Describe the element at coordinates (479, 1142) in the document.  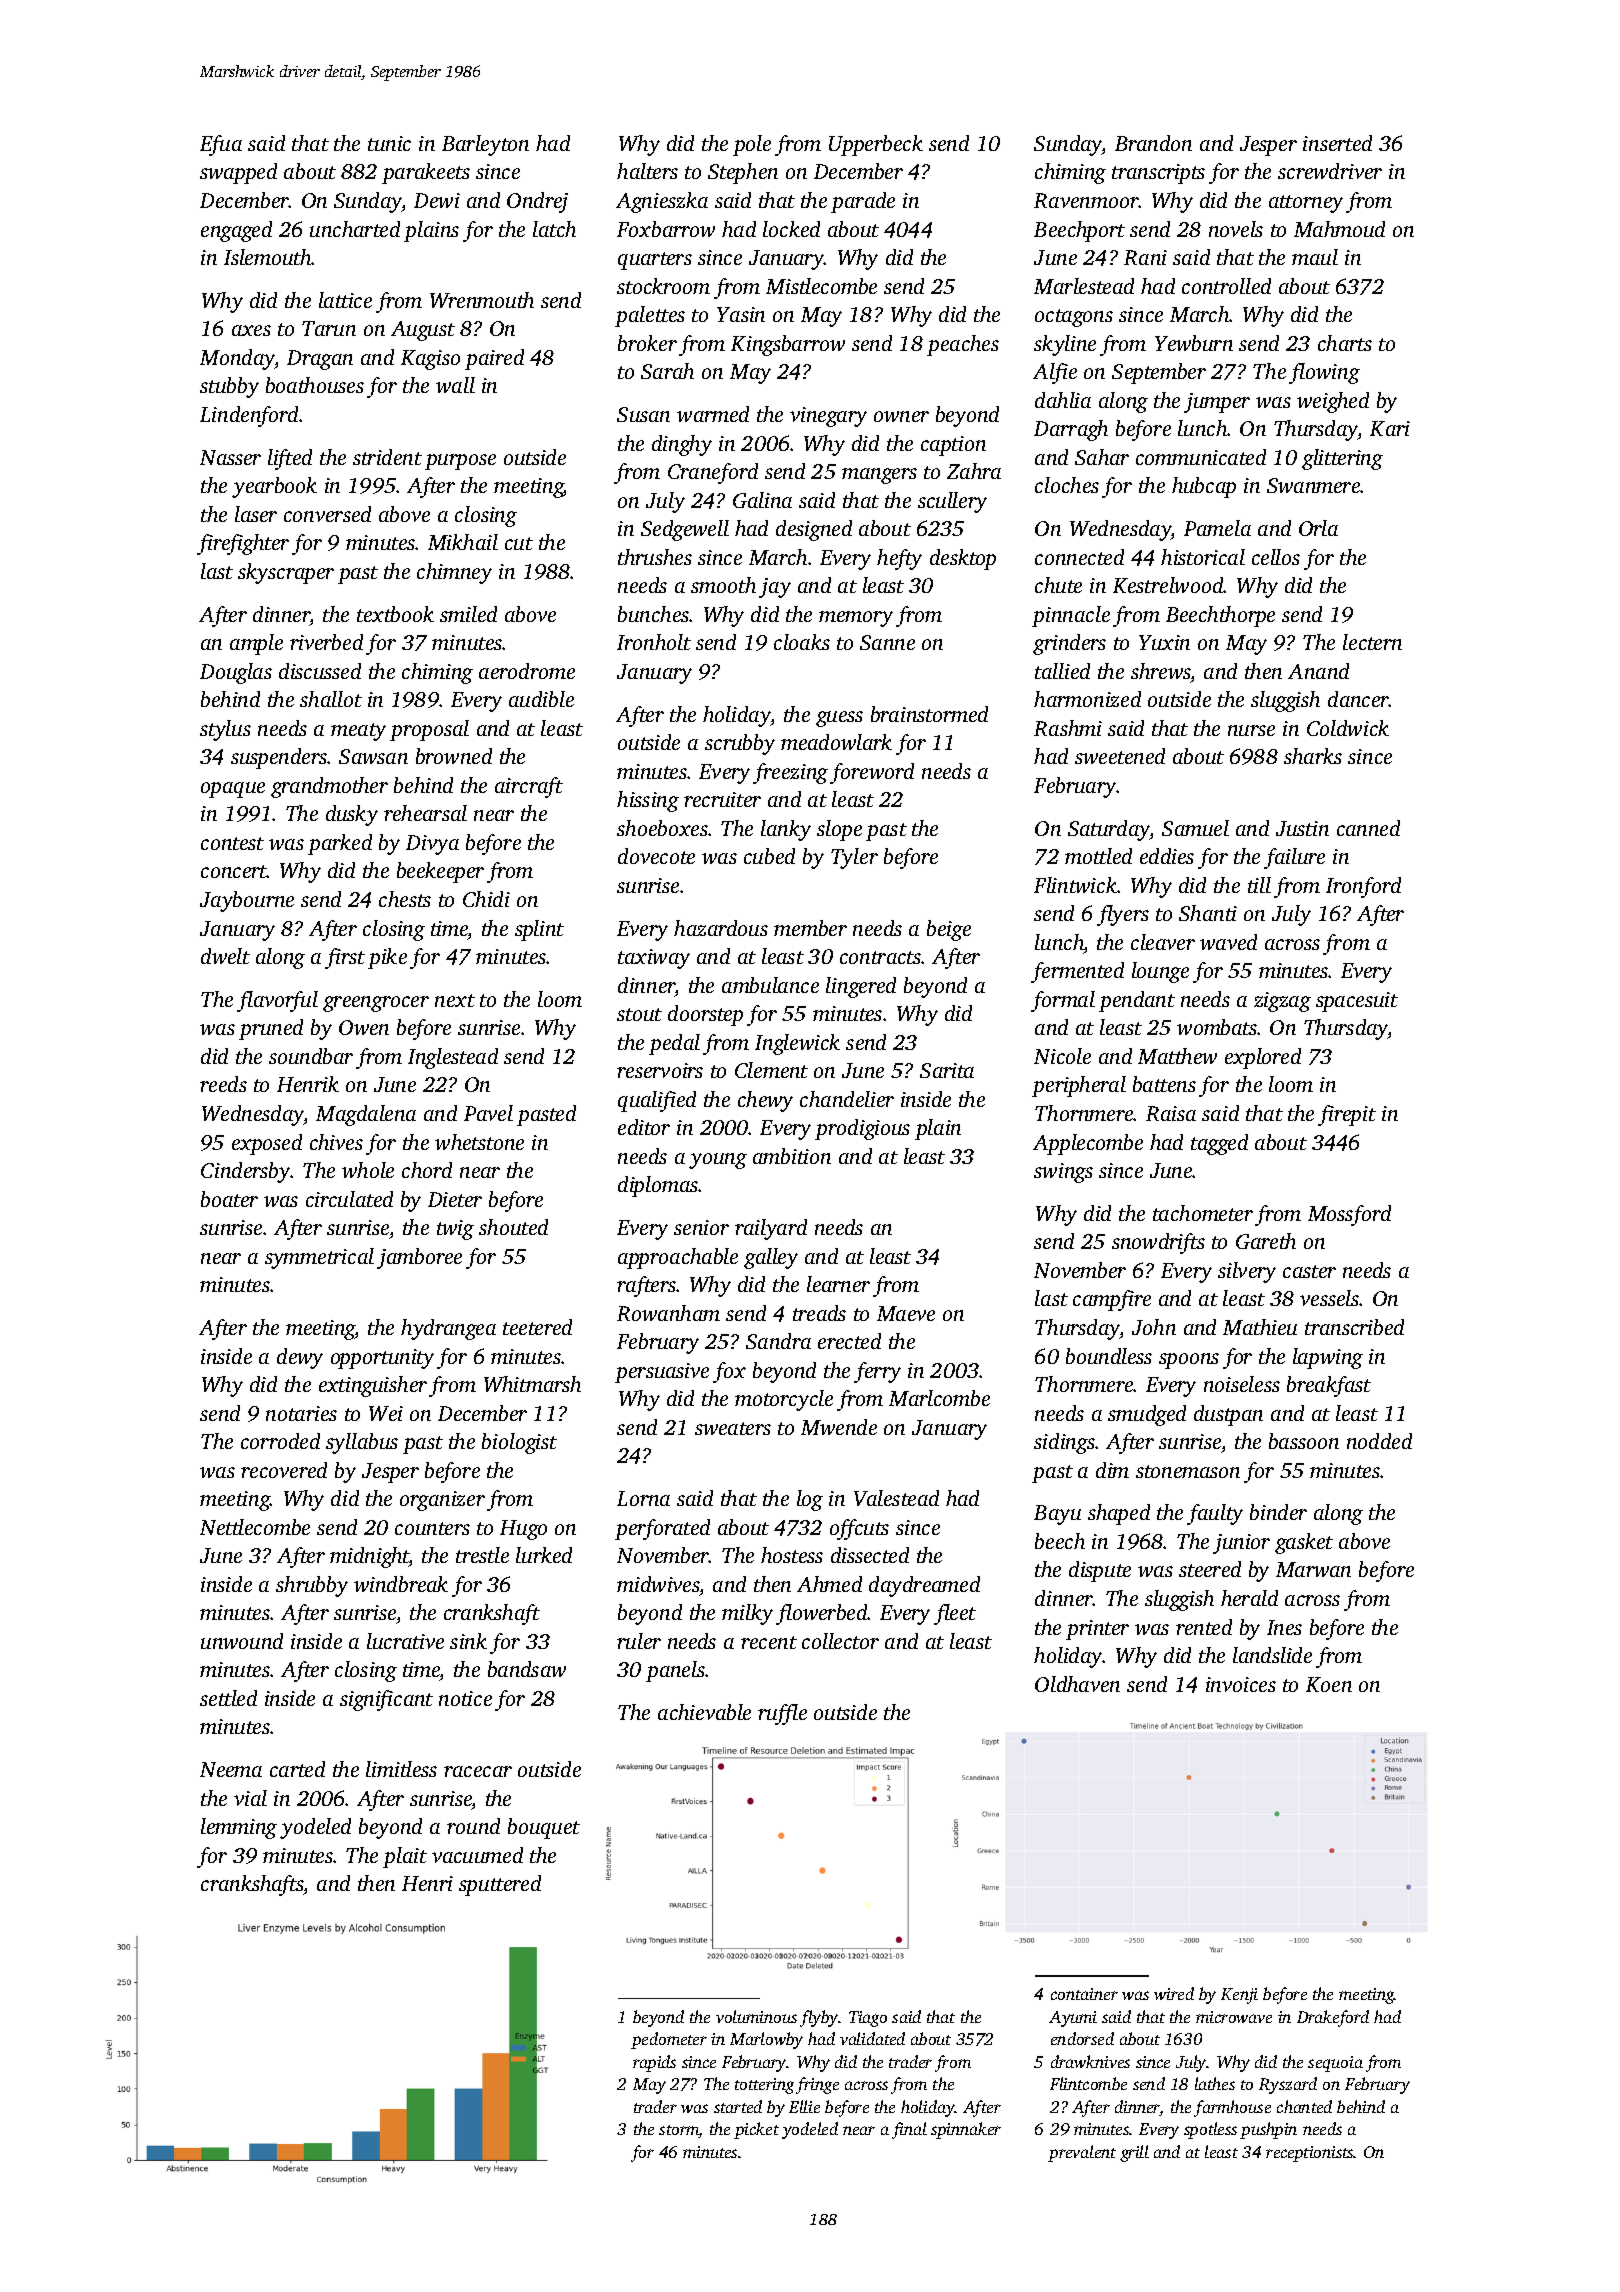
I see `whetstone` at that location.
